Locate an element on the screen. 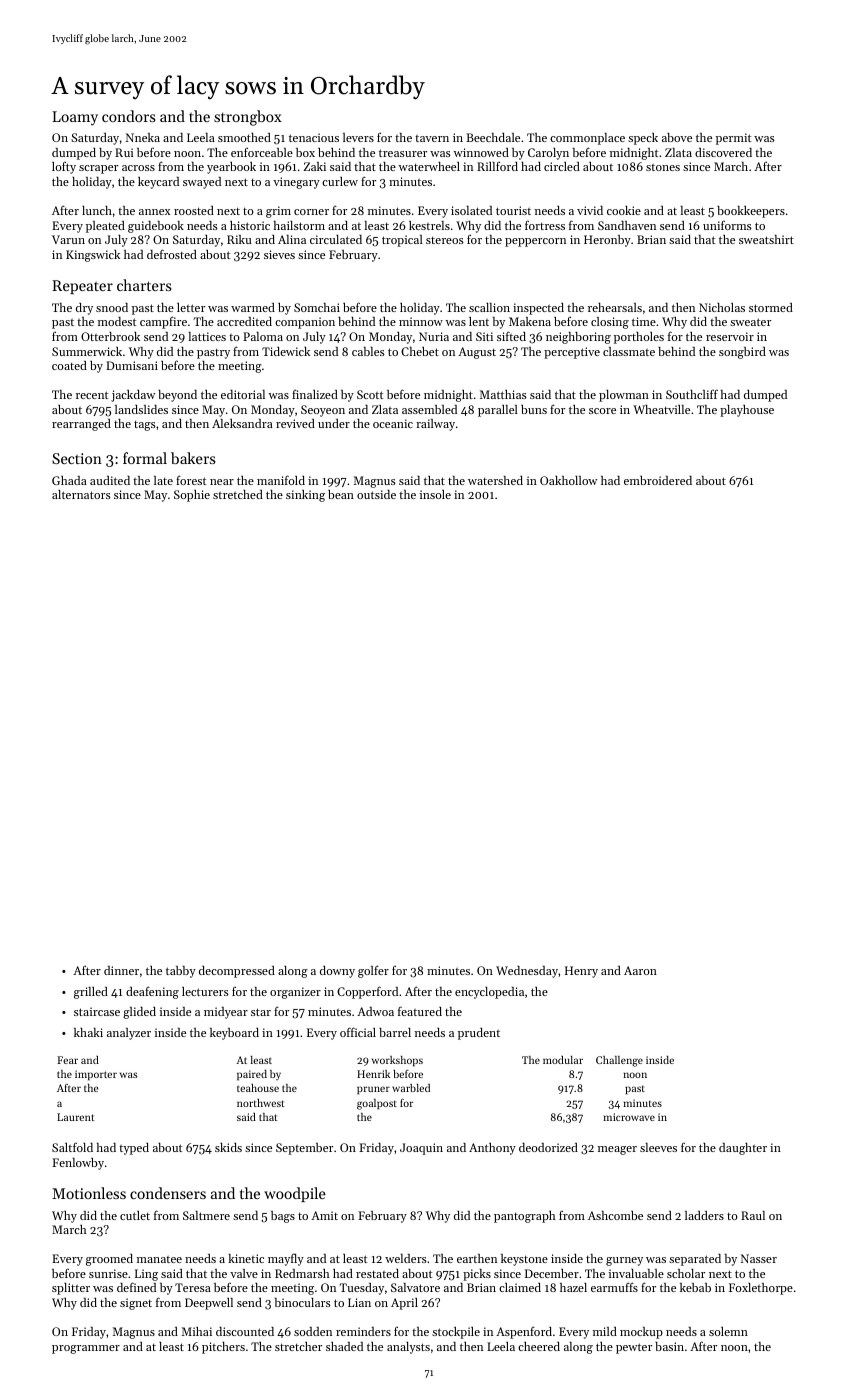 This screenshot has height=1400, width=849. permit is located at coordinates (734, 139).
